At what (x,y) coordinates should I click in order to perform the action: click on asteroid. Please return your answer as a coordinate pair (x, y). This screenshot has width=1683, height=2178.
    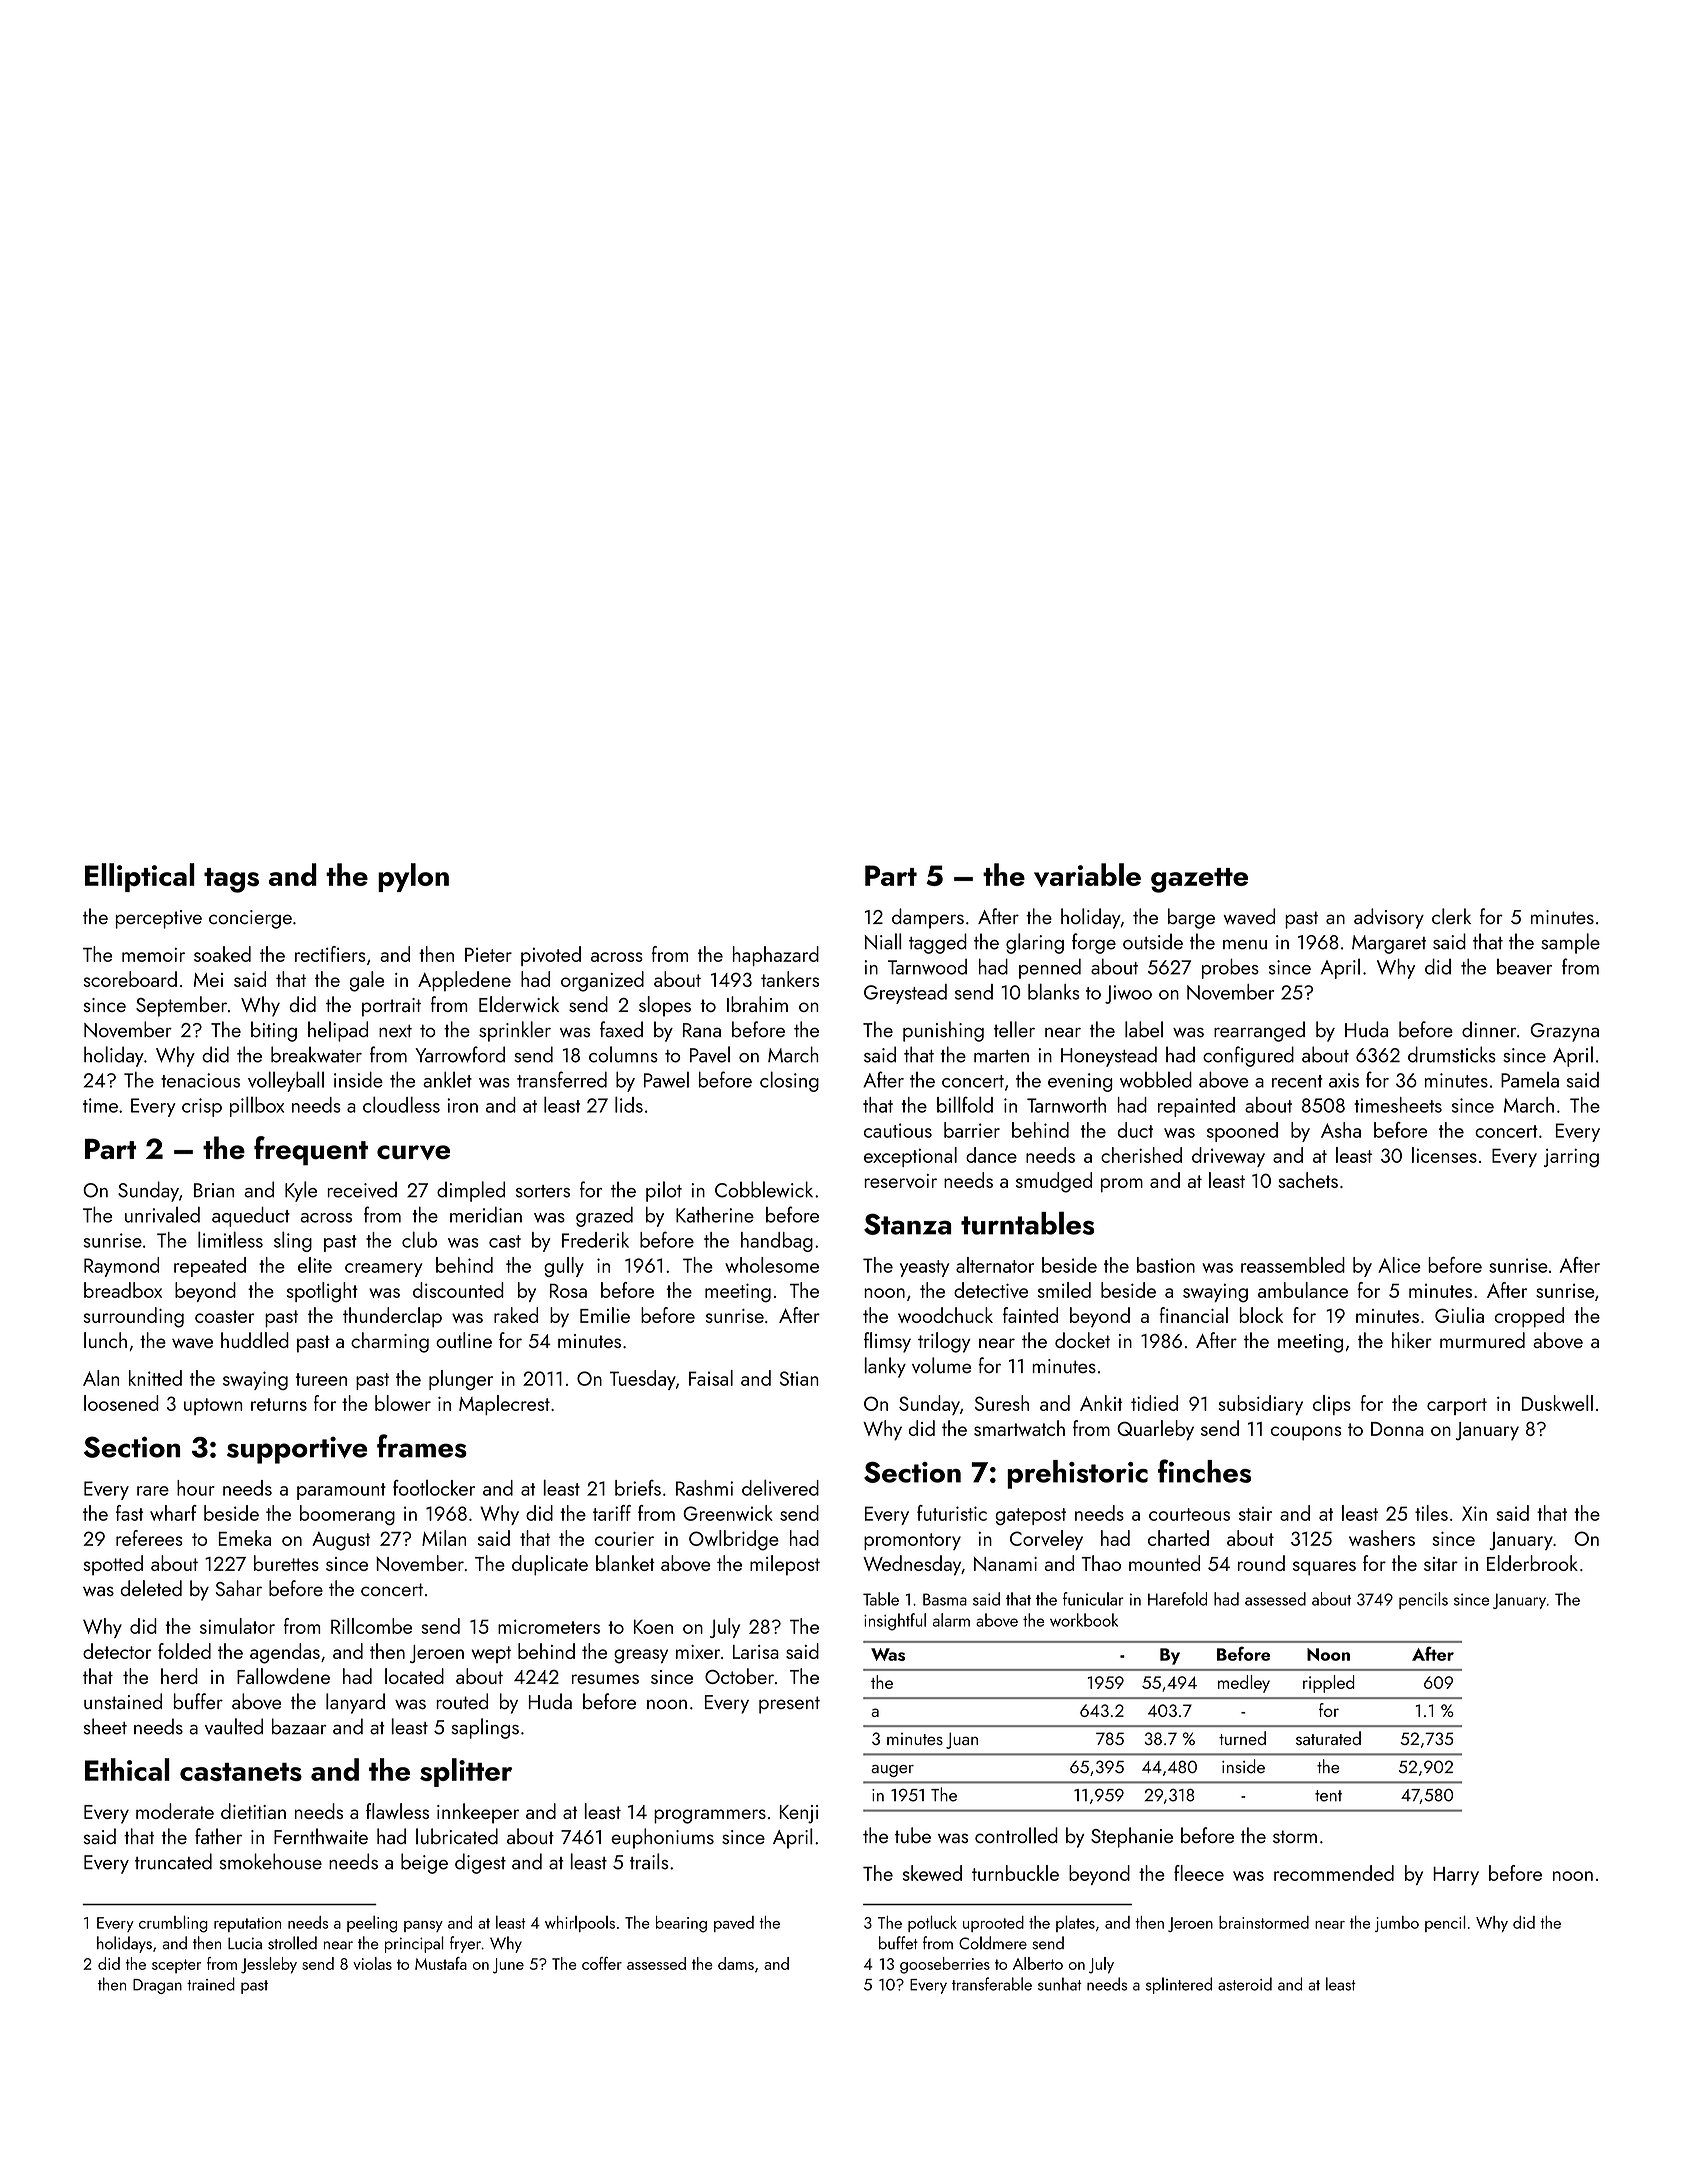
    Looking at the image, I should click on (1245, 1984).
